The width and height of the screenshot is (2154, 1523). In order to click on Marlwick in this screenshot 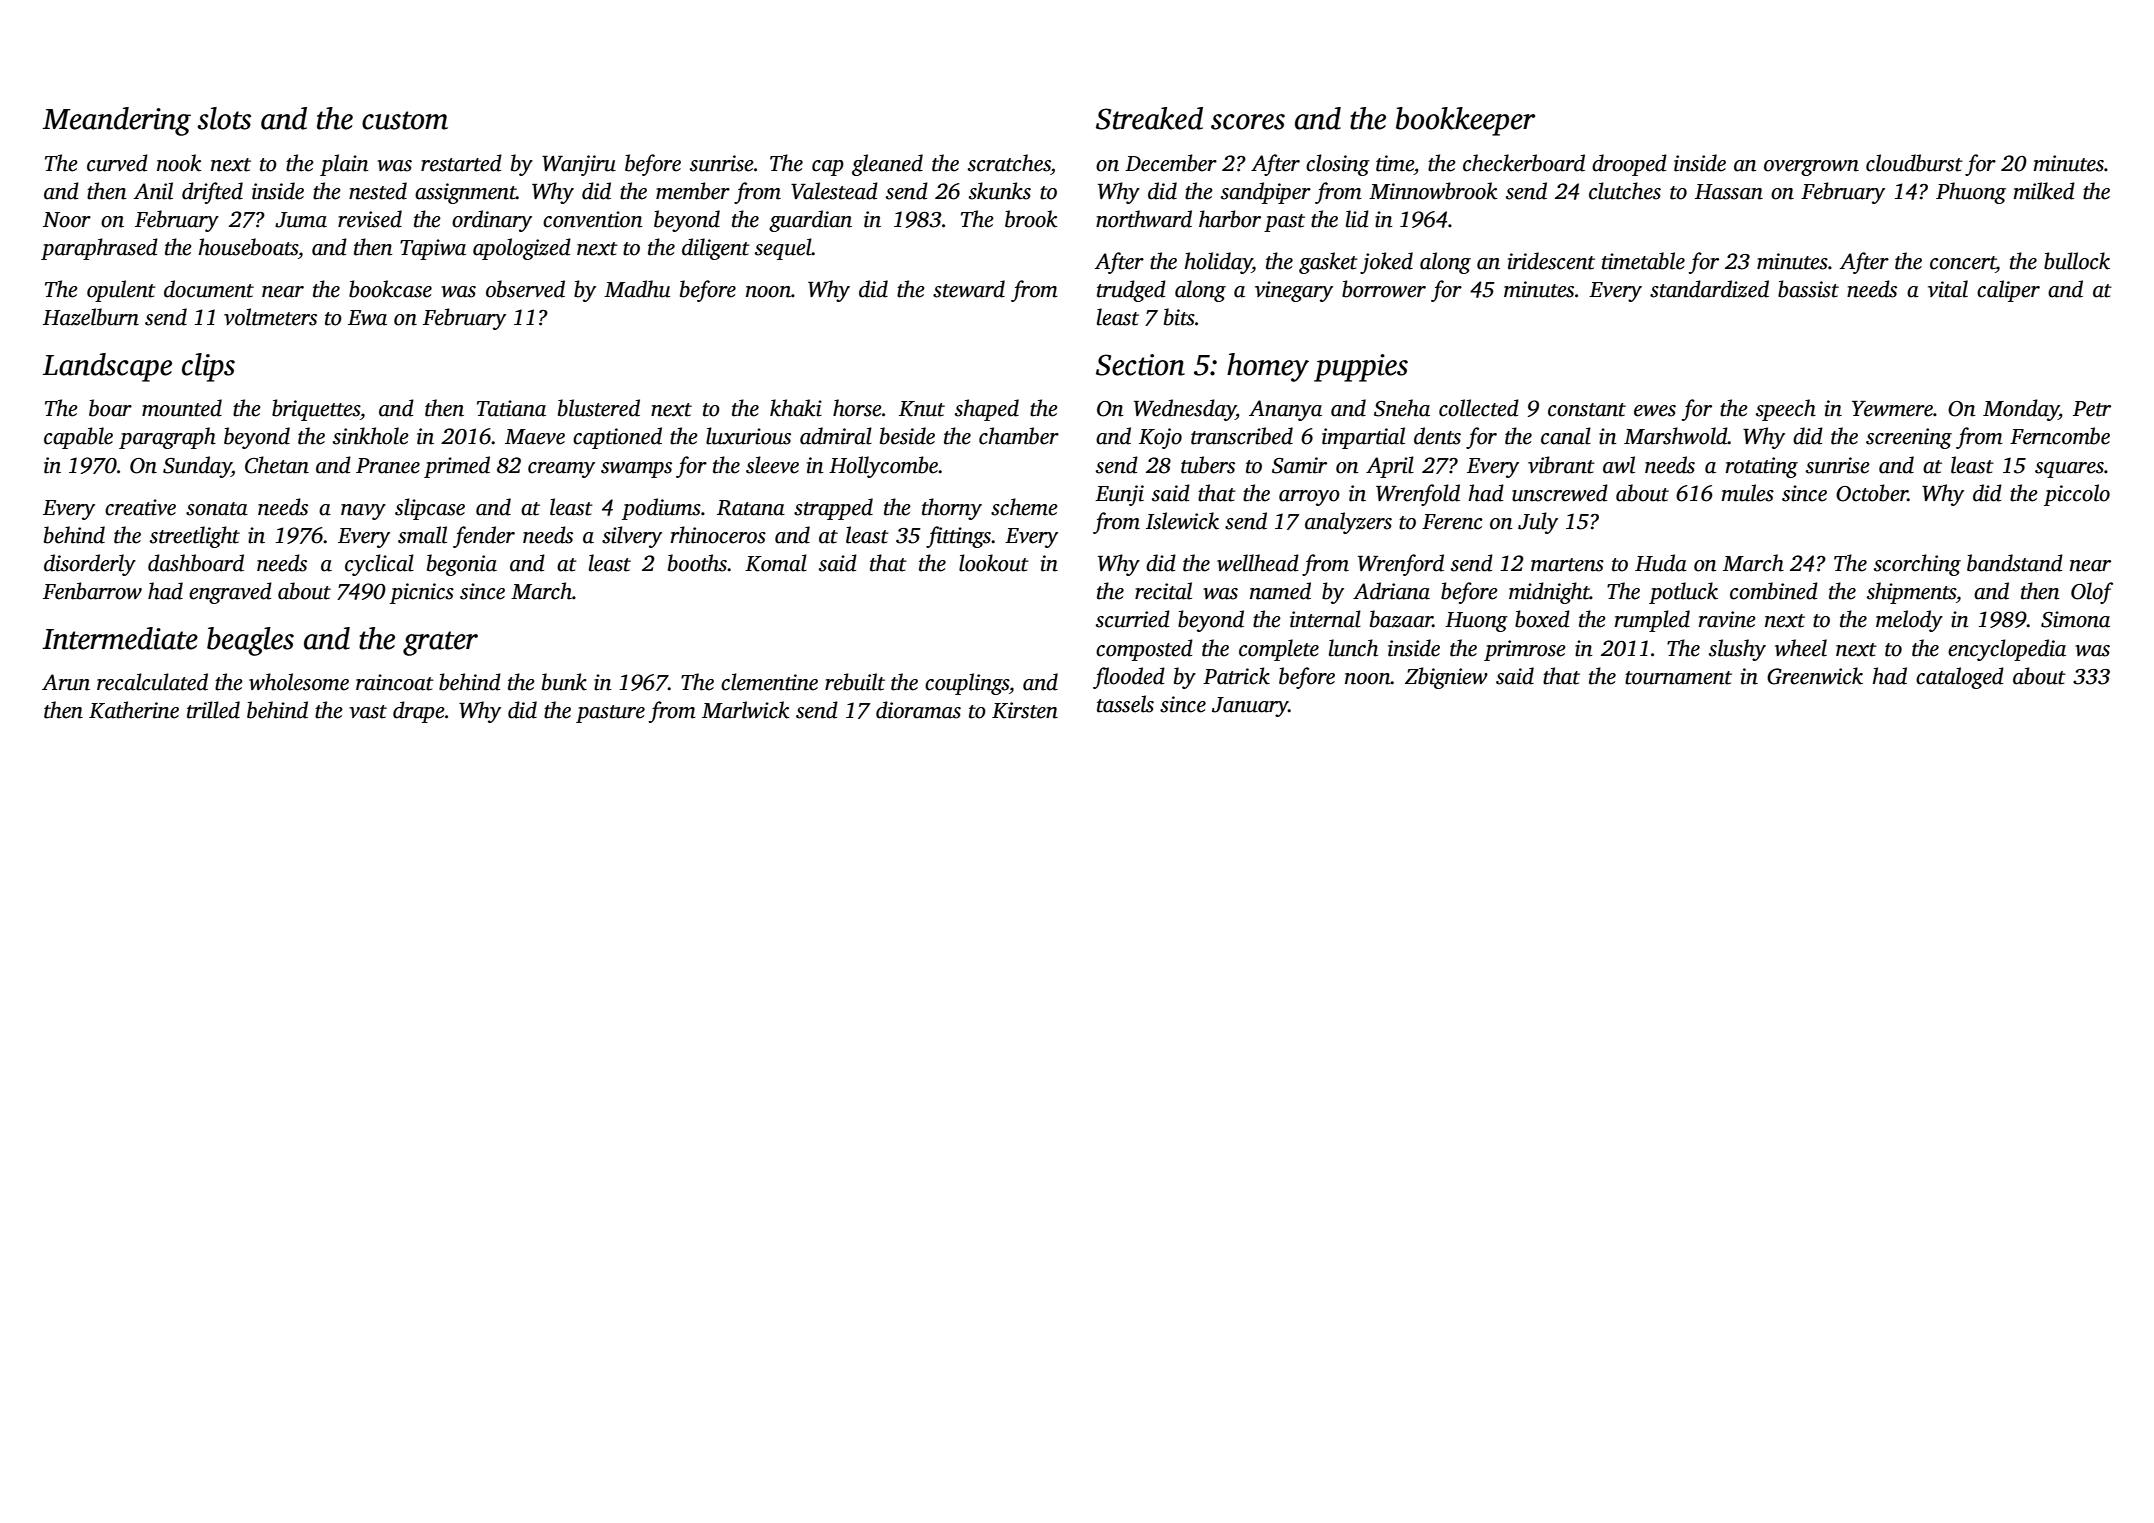, I will do `click(746, 710)`.
